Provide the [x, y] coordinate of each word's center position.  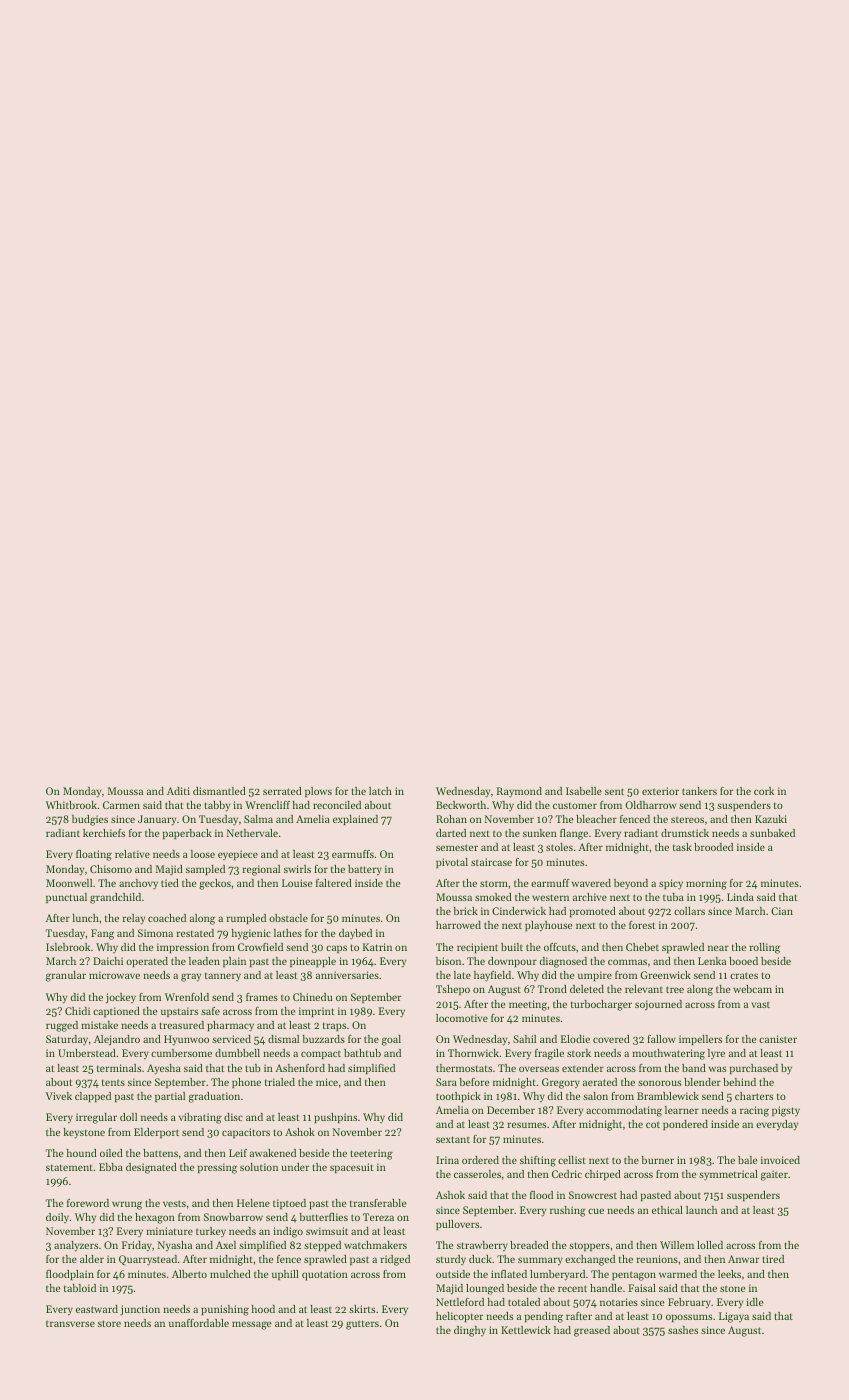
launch [701, 1210]
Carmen [121, 805]
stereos [687, 819]
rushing [568, 1211]
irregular [96, 1118]
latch [380, 791]
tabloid [80, 1288]
